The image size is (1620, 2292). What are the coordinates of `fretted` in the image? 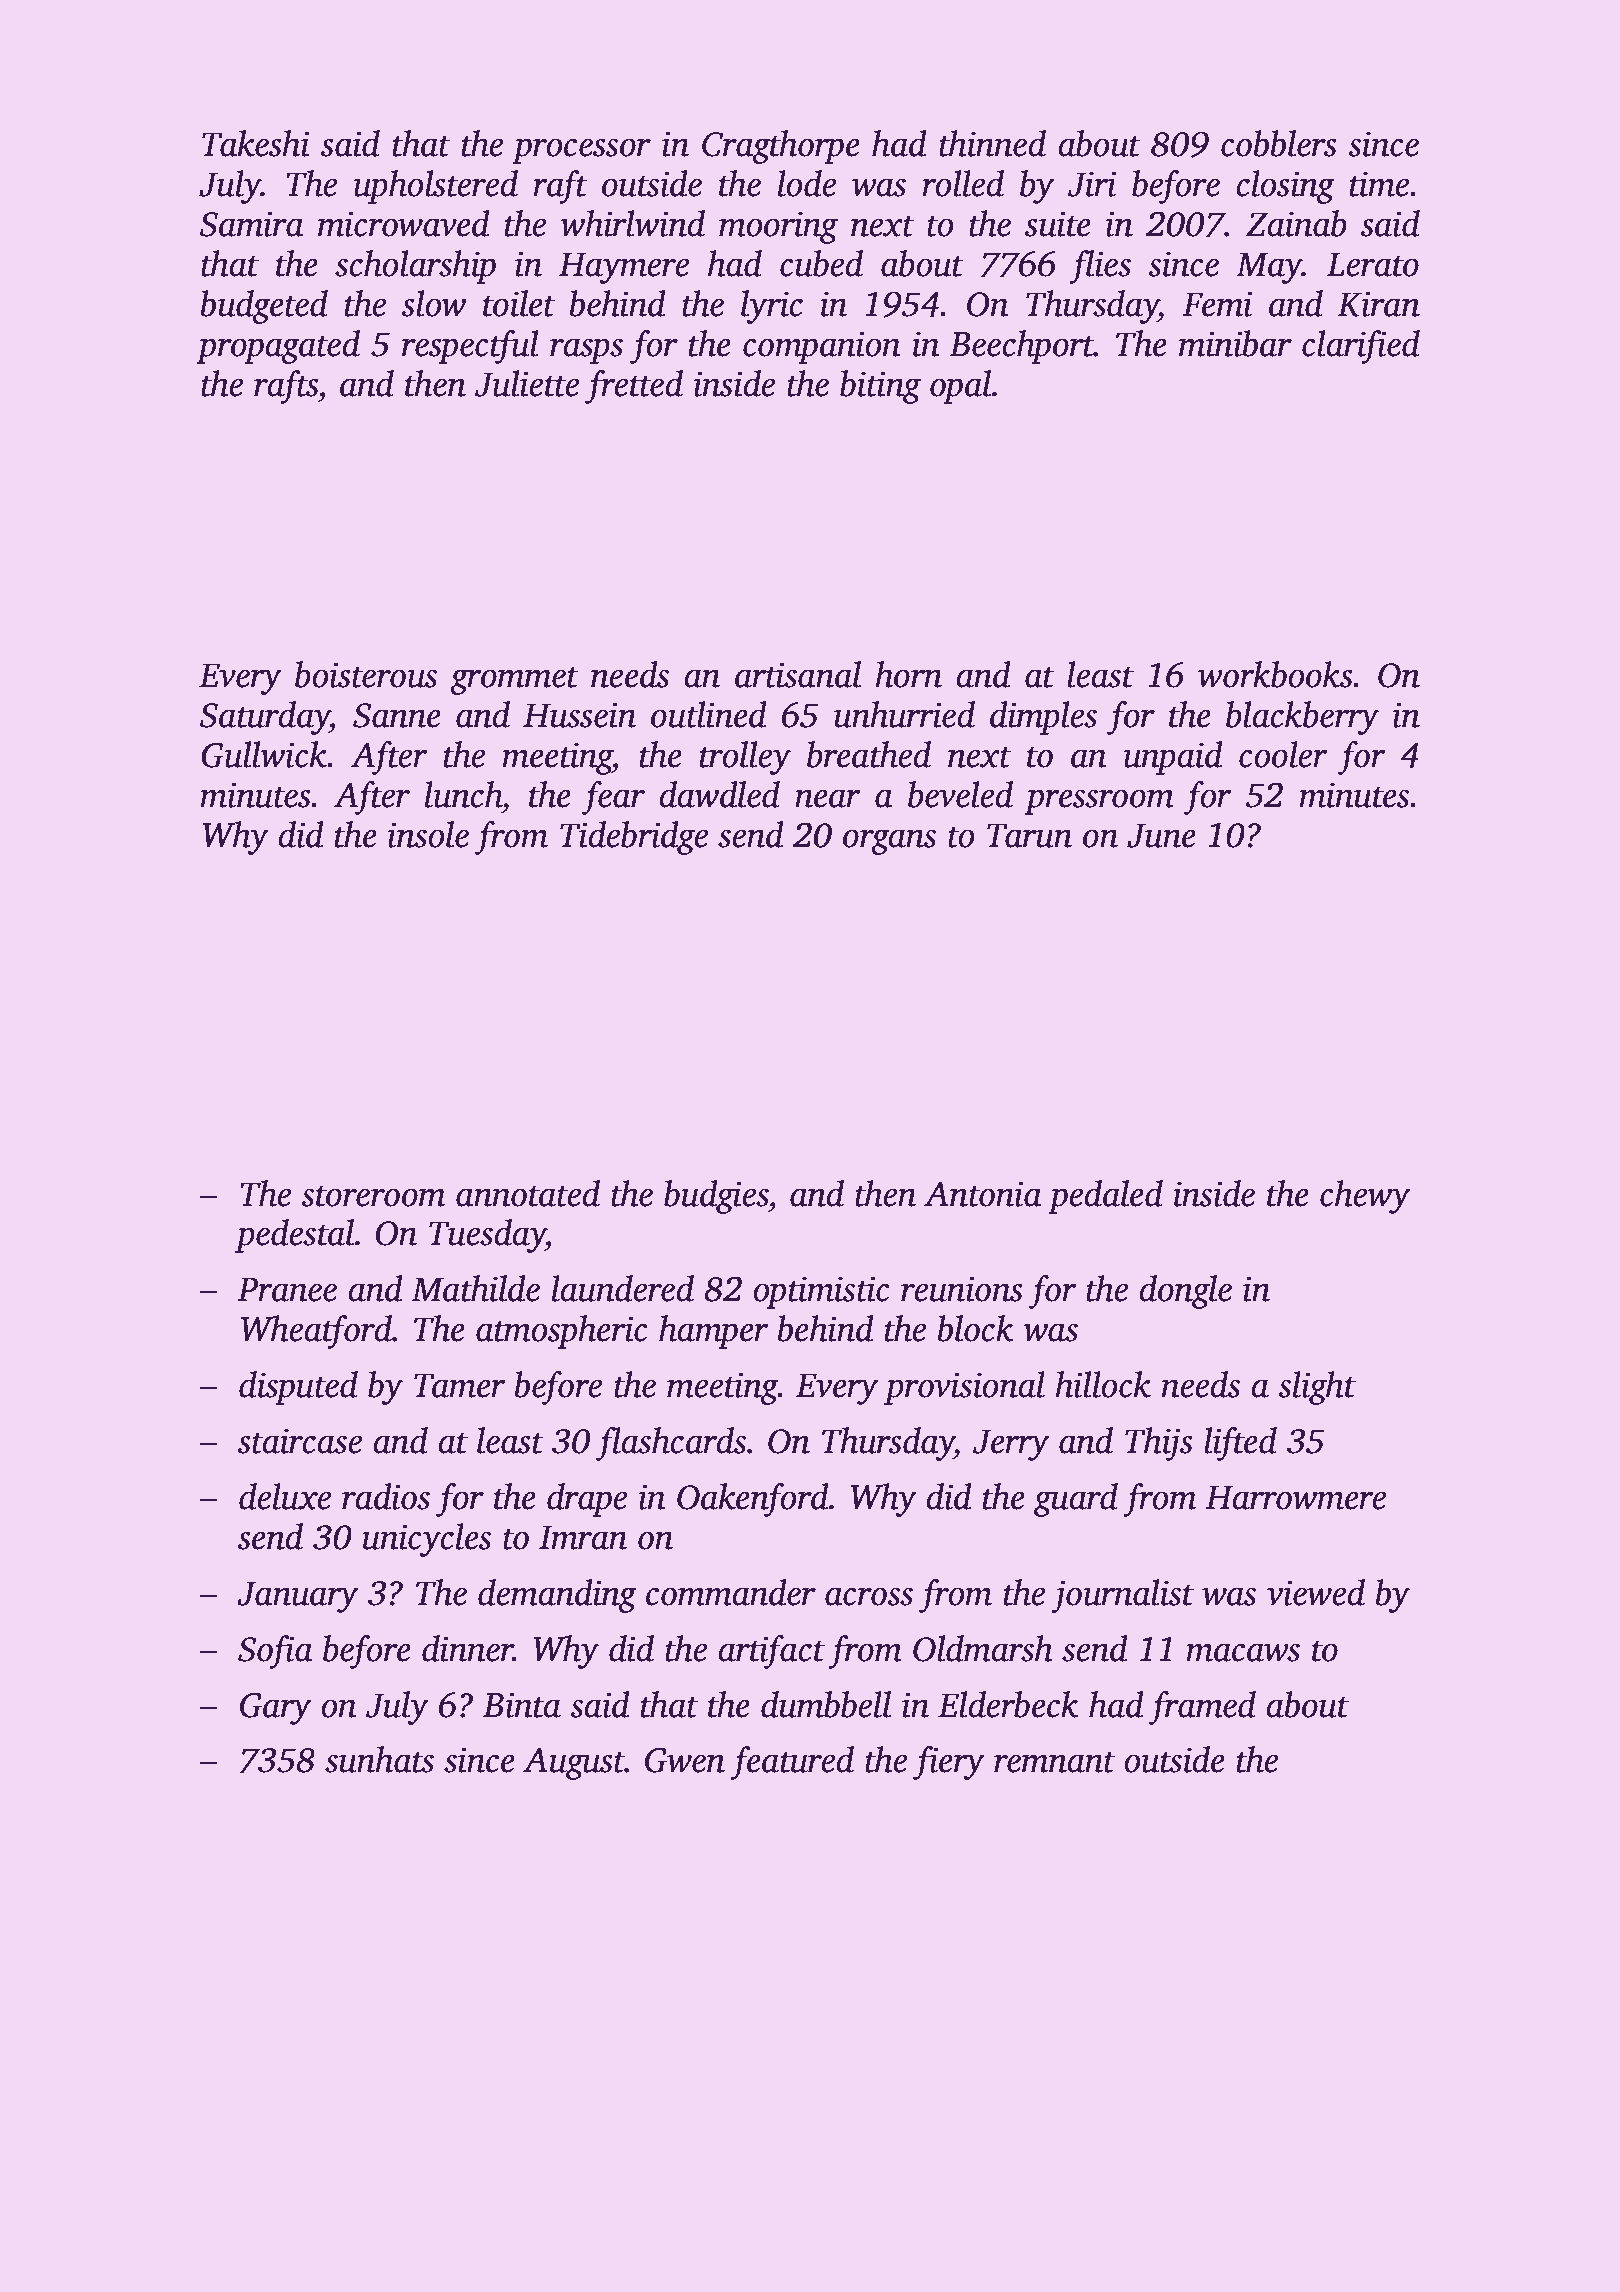 It's located at (634, 387).
